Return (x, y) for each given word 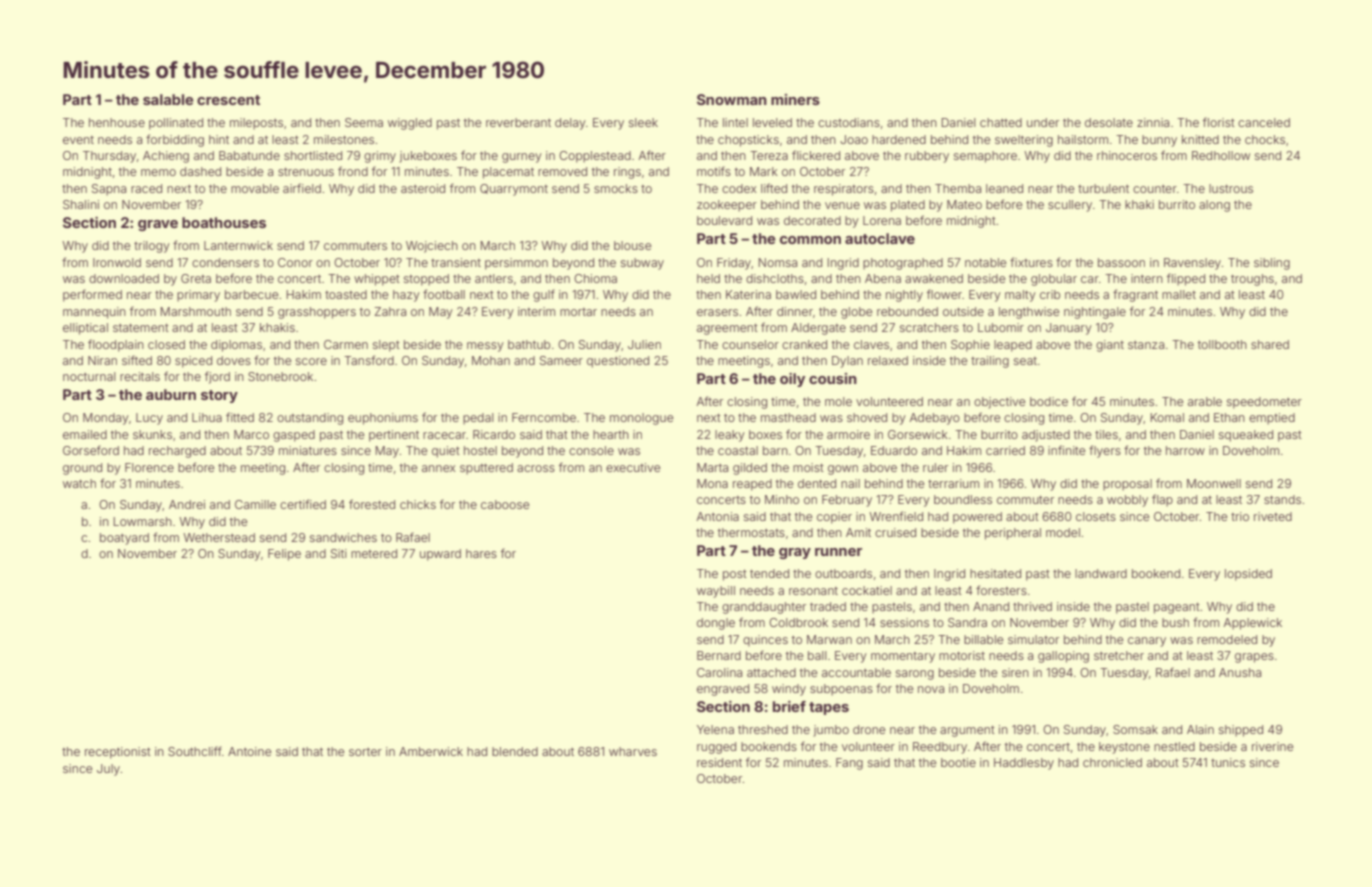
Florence (149, 467)
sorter (365, 752)
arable (1205, 401)
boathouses (224, 222)
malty (1020, 296)
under (1043, 122)
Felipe (284, 555)
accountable (856, 672)
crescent (228, 100)
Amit (858, 532)
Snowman (732, 99)
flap (1162, 500)
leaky (730, 436)
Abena (883, 278)
